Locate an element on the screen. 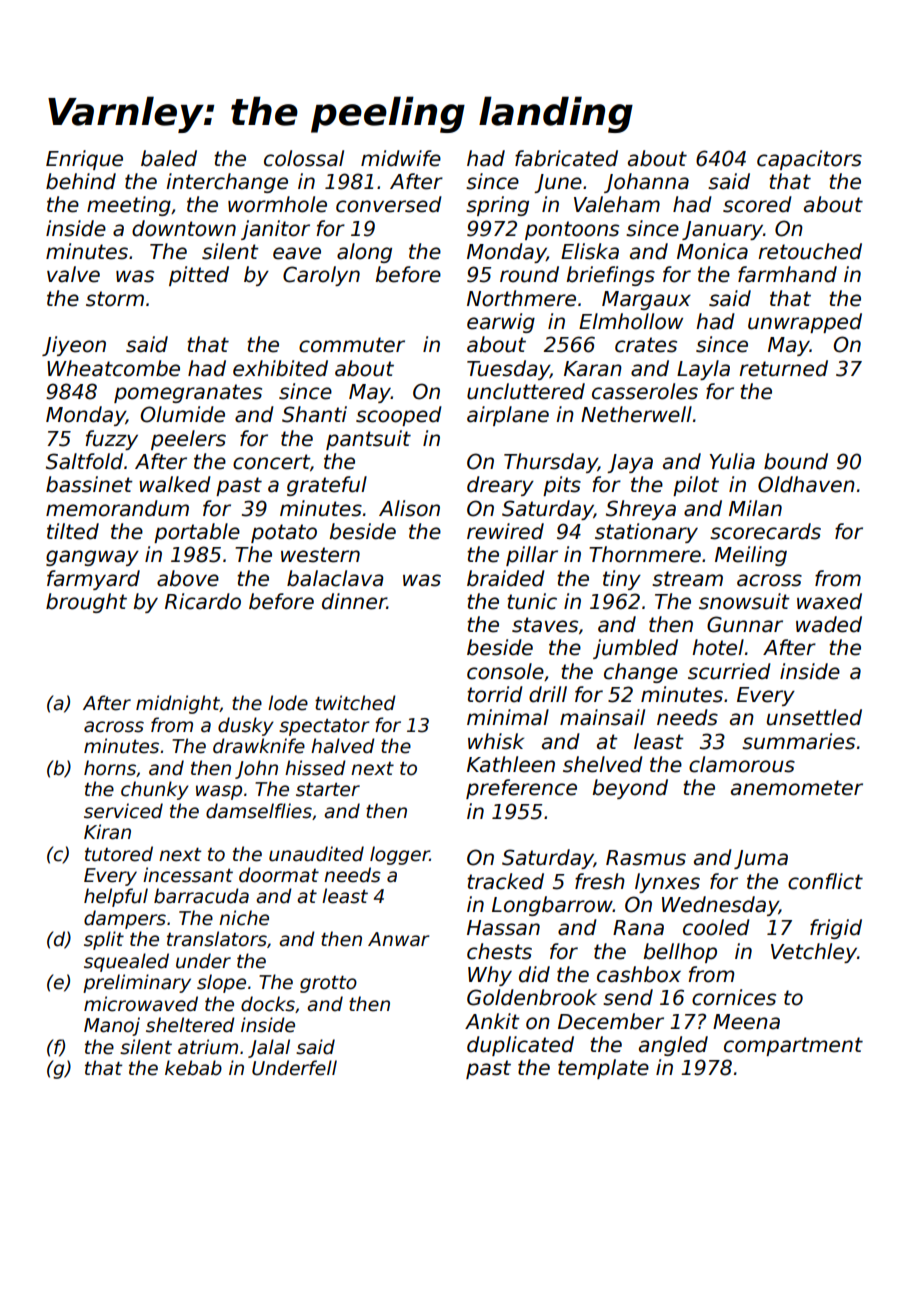 This screenshot has height=1316, width=908. waded is located at coordinates (829, 624).
